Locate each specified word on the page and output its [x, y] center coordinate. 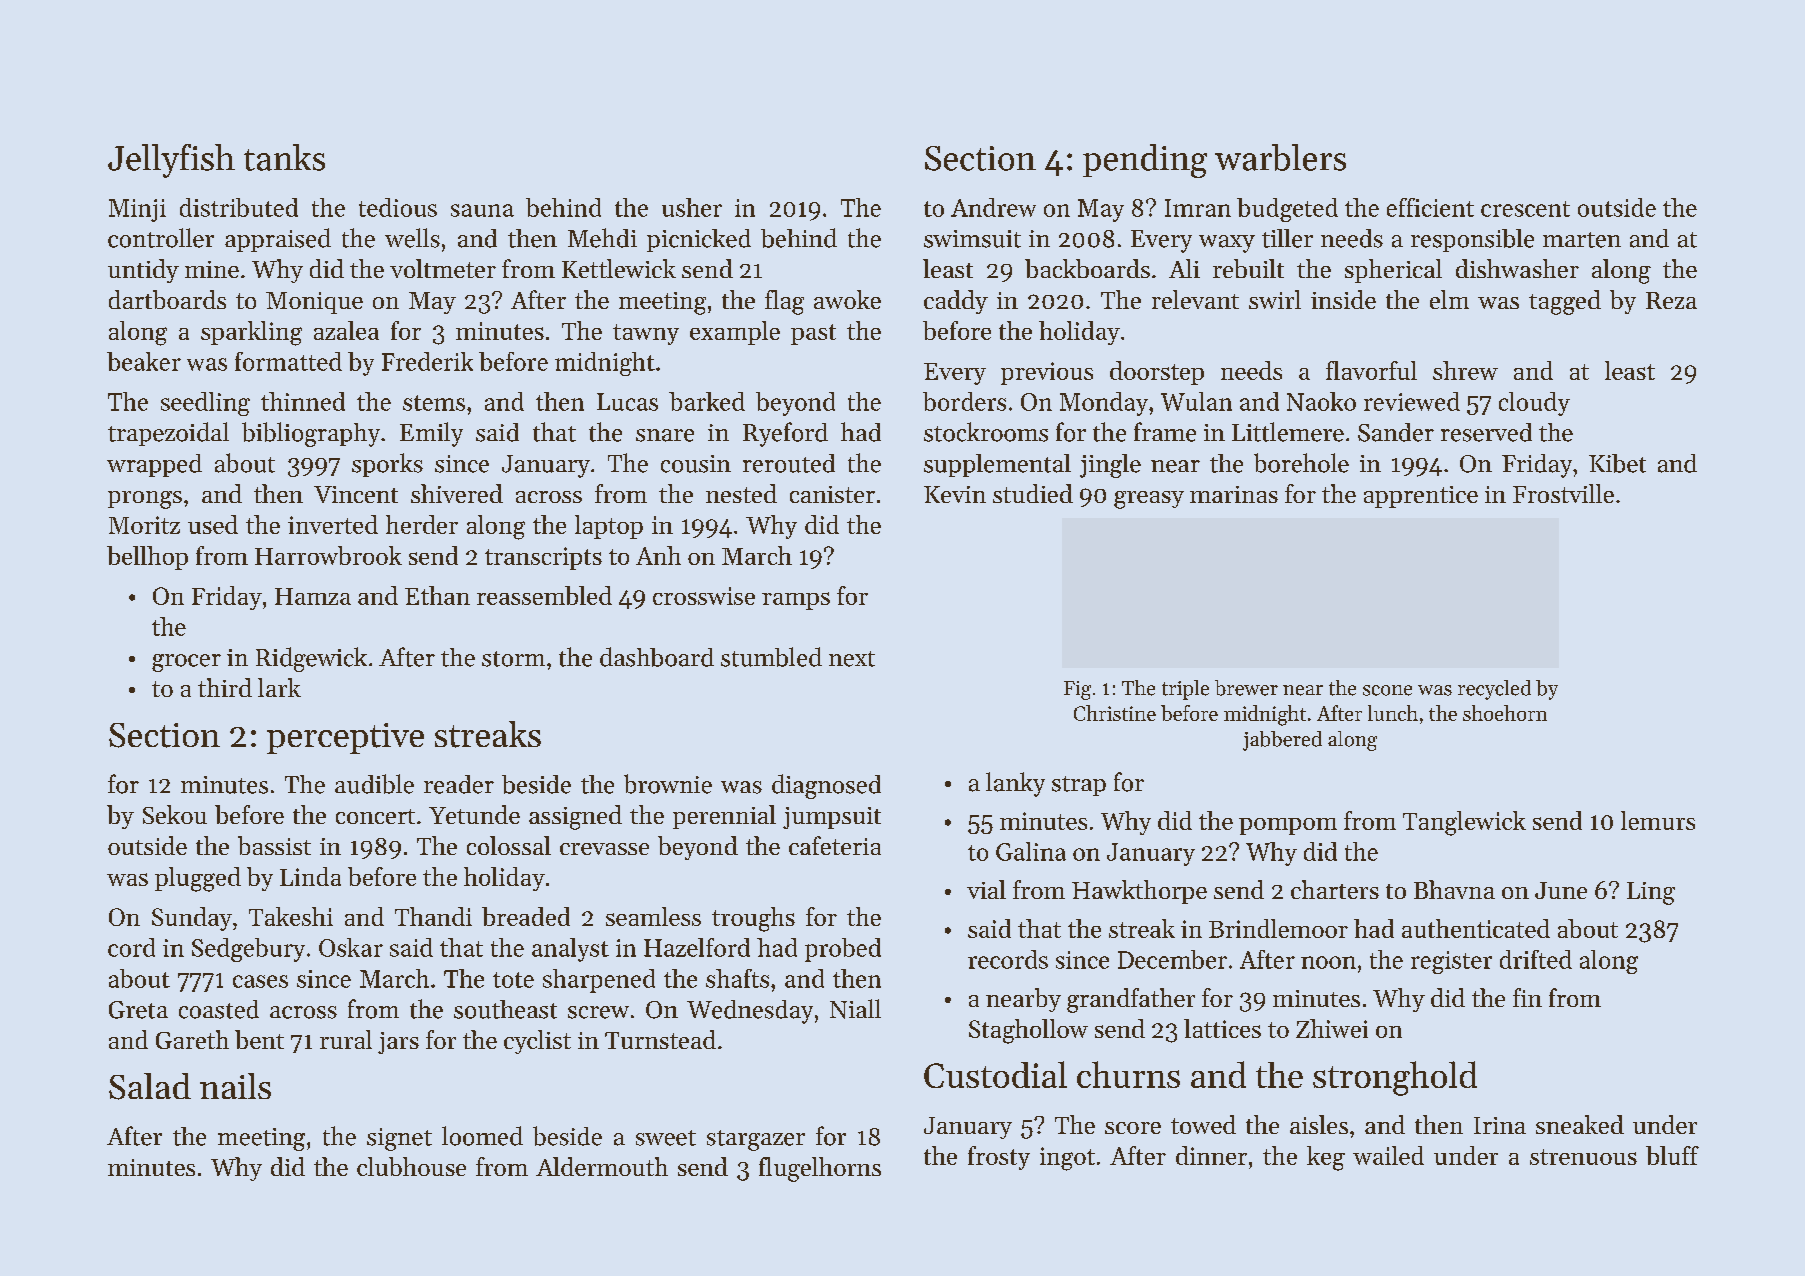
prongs [145, 500]
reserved [1486, 432]
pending [1145, 161]
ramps [796, 601]
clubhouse [411, 1166]
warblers [1280, 157]
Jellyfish [171, 161]
